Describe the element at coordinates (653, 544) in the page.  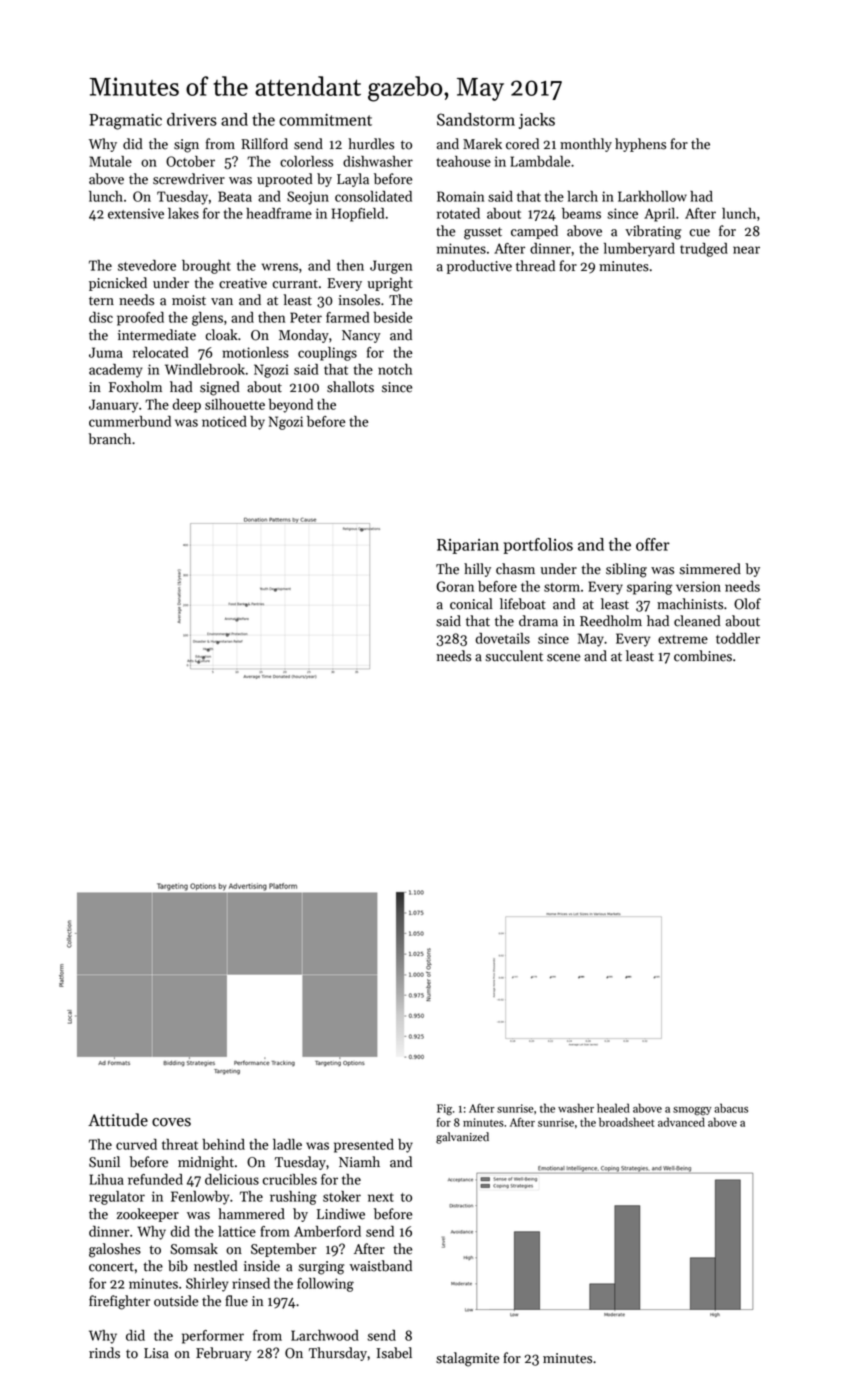
I see `offer` at that location.
